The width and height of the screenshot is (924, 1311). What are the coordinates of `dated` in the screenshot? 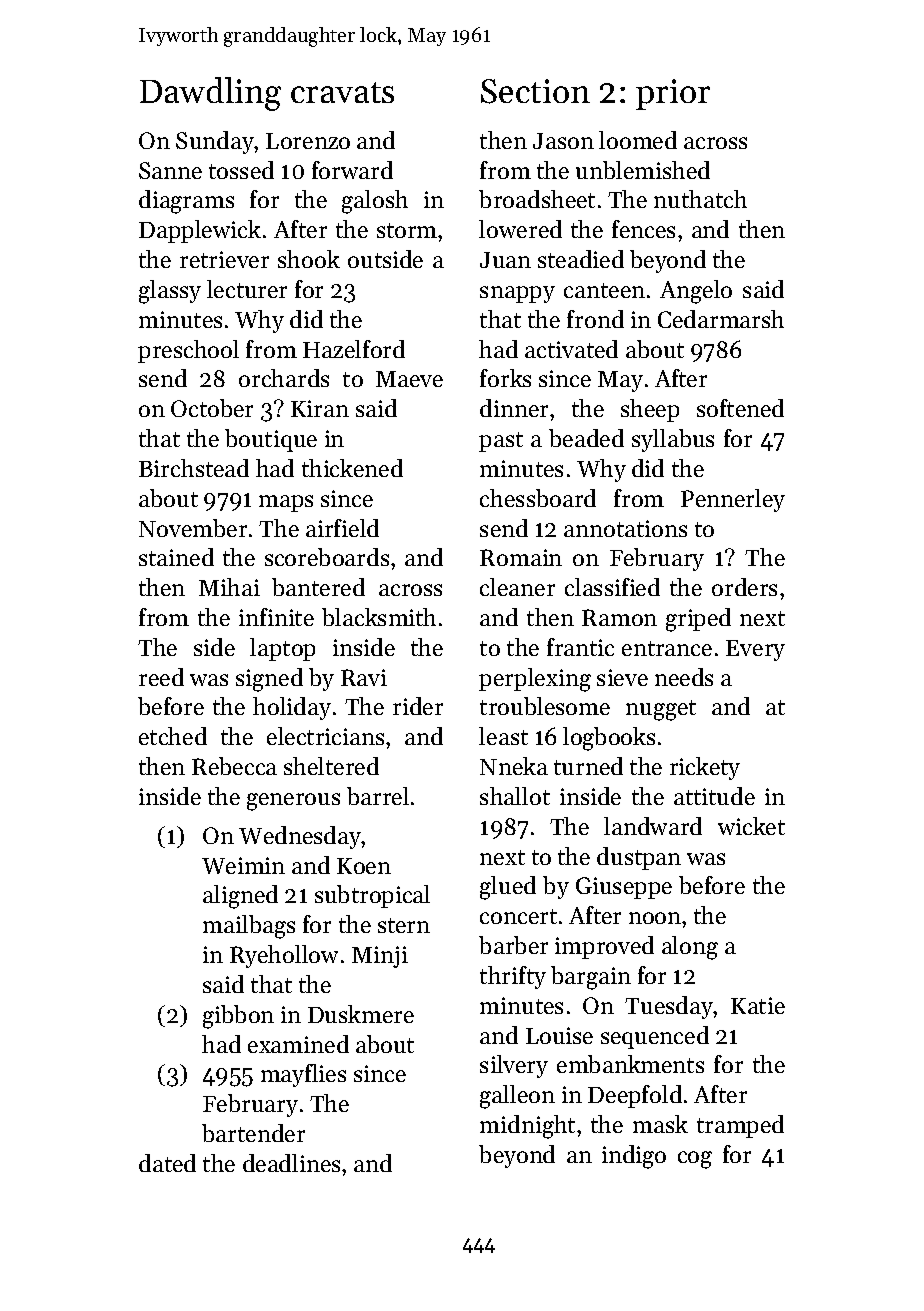 It's located at (167, 1163).
